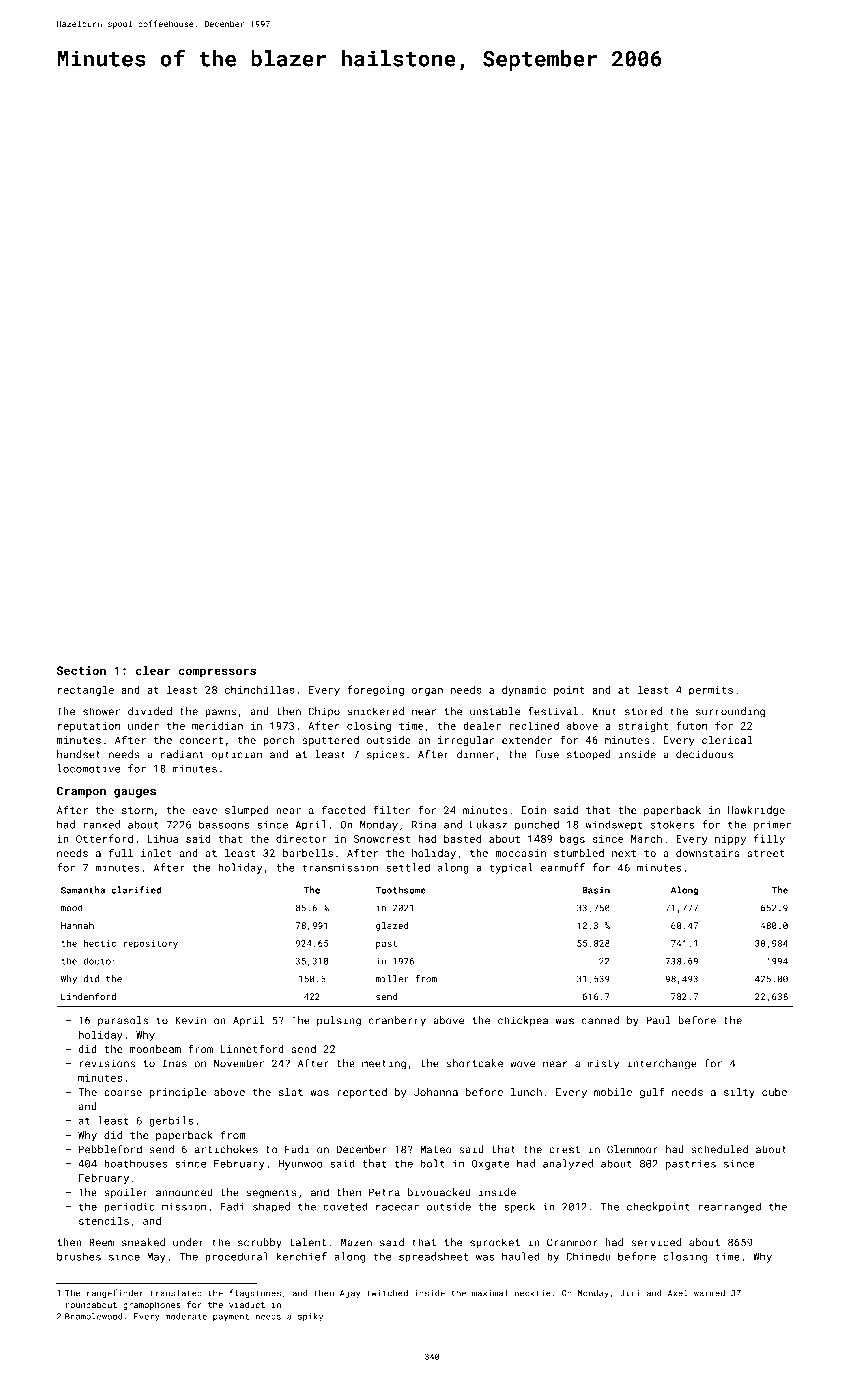 This screenshot has width=849, height=1400. I want to click on Eoin, so click(534, 810).
